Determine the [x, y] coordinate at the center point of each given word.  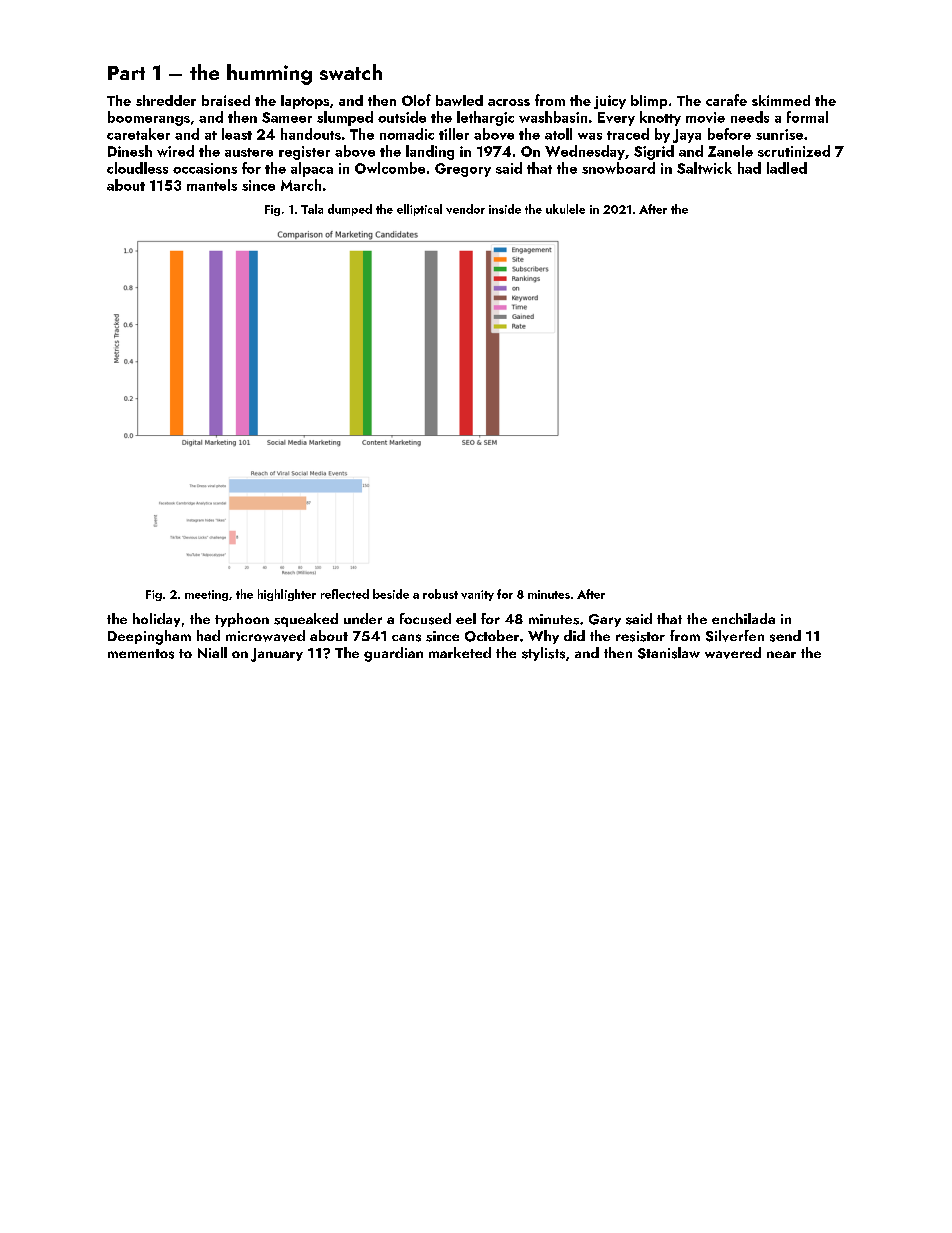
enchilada [743, 618]
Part [126, 73]
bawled [459, 100]
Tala [312, 209]
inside [505, 209]
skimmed [781, 100]
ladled [787, 168]
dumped [350, 210]
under [363, 618]
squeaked [306, 620]
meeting [206, 595]
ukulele [565, 209]
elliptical [419, 210]
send [785, 636]
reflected [345, 594]
